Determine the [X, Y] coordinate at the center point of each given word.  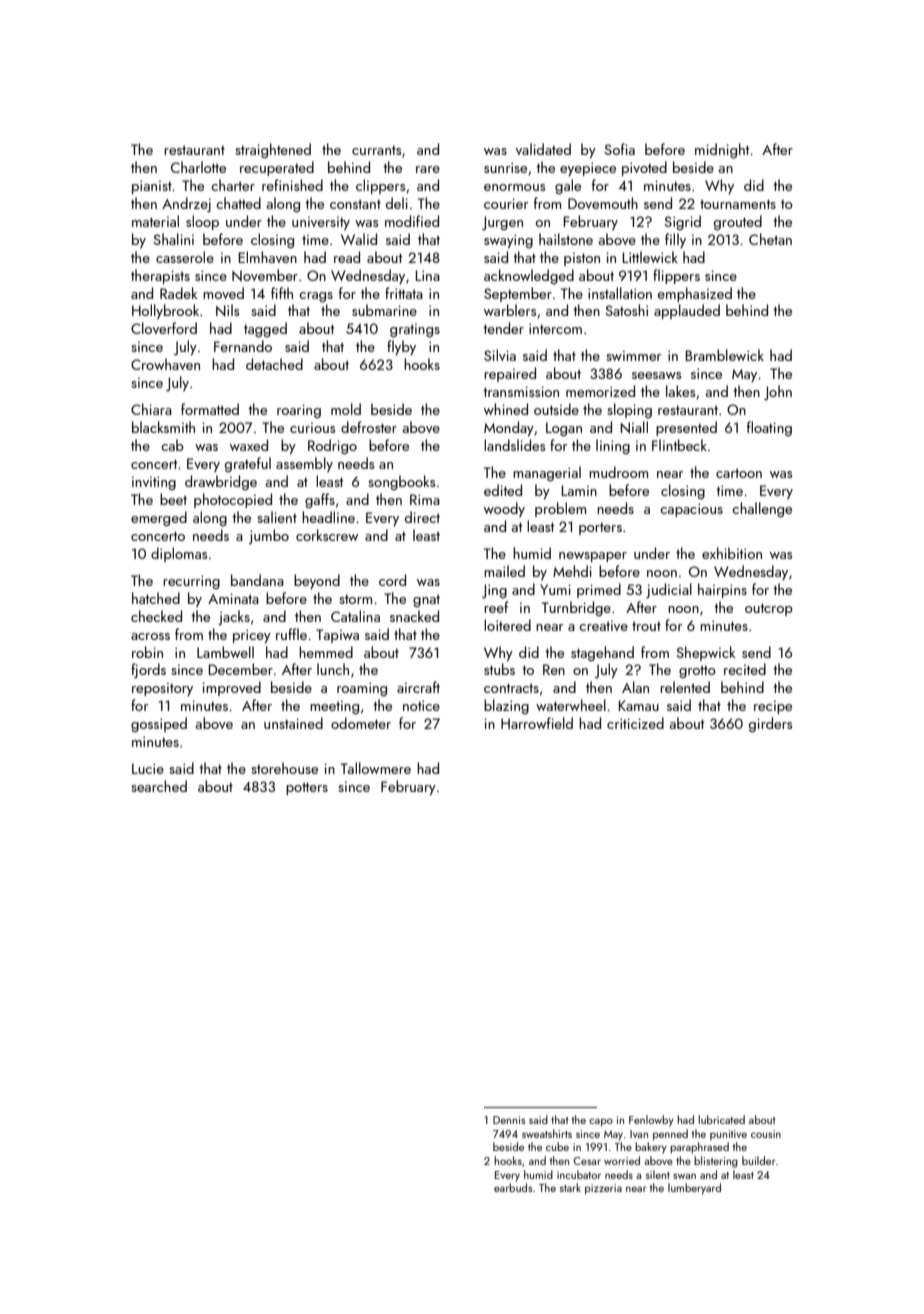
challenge [762, 509]
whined [506, 409]
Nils [227, 310]
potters [307, 788]
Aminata [233, 598]
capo [601, 1122]
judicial [669, 590]
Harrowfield [537, 723]
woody [504, 509]
